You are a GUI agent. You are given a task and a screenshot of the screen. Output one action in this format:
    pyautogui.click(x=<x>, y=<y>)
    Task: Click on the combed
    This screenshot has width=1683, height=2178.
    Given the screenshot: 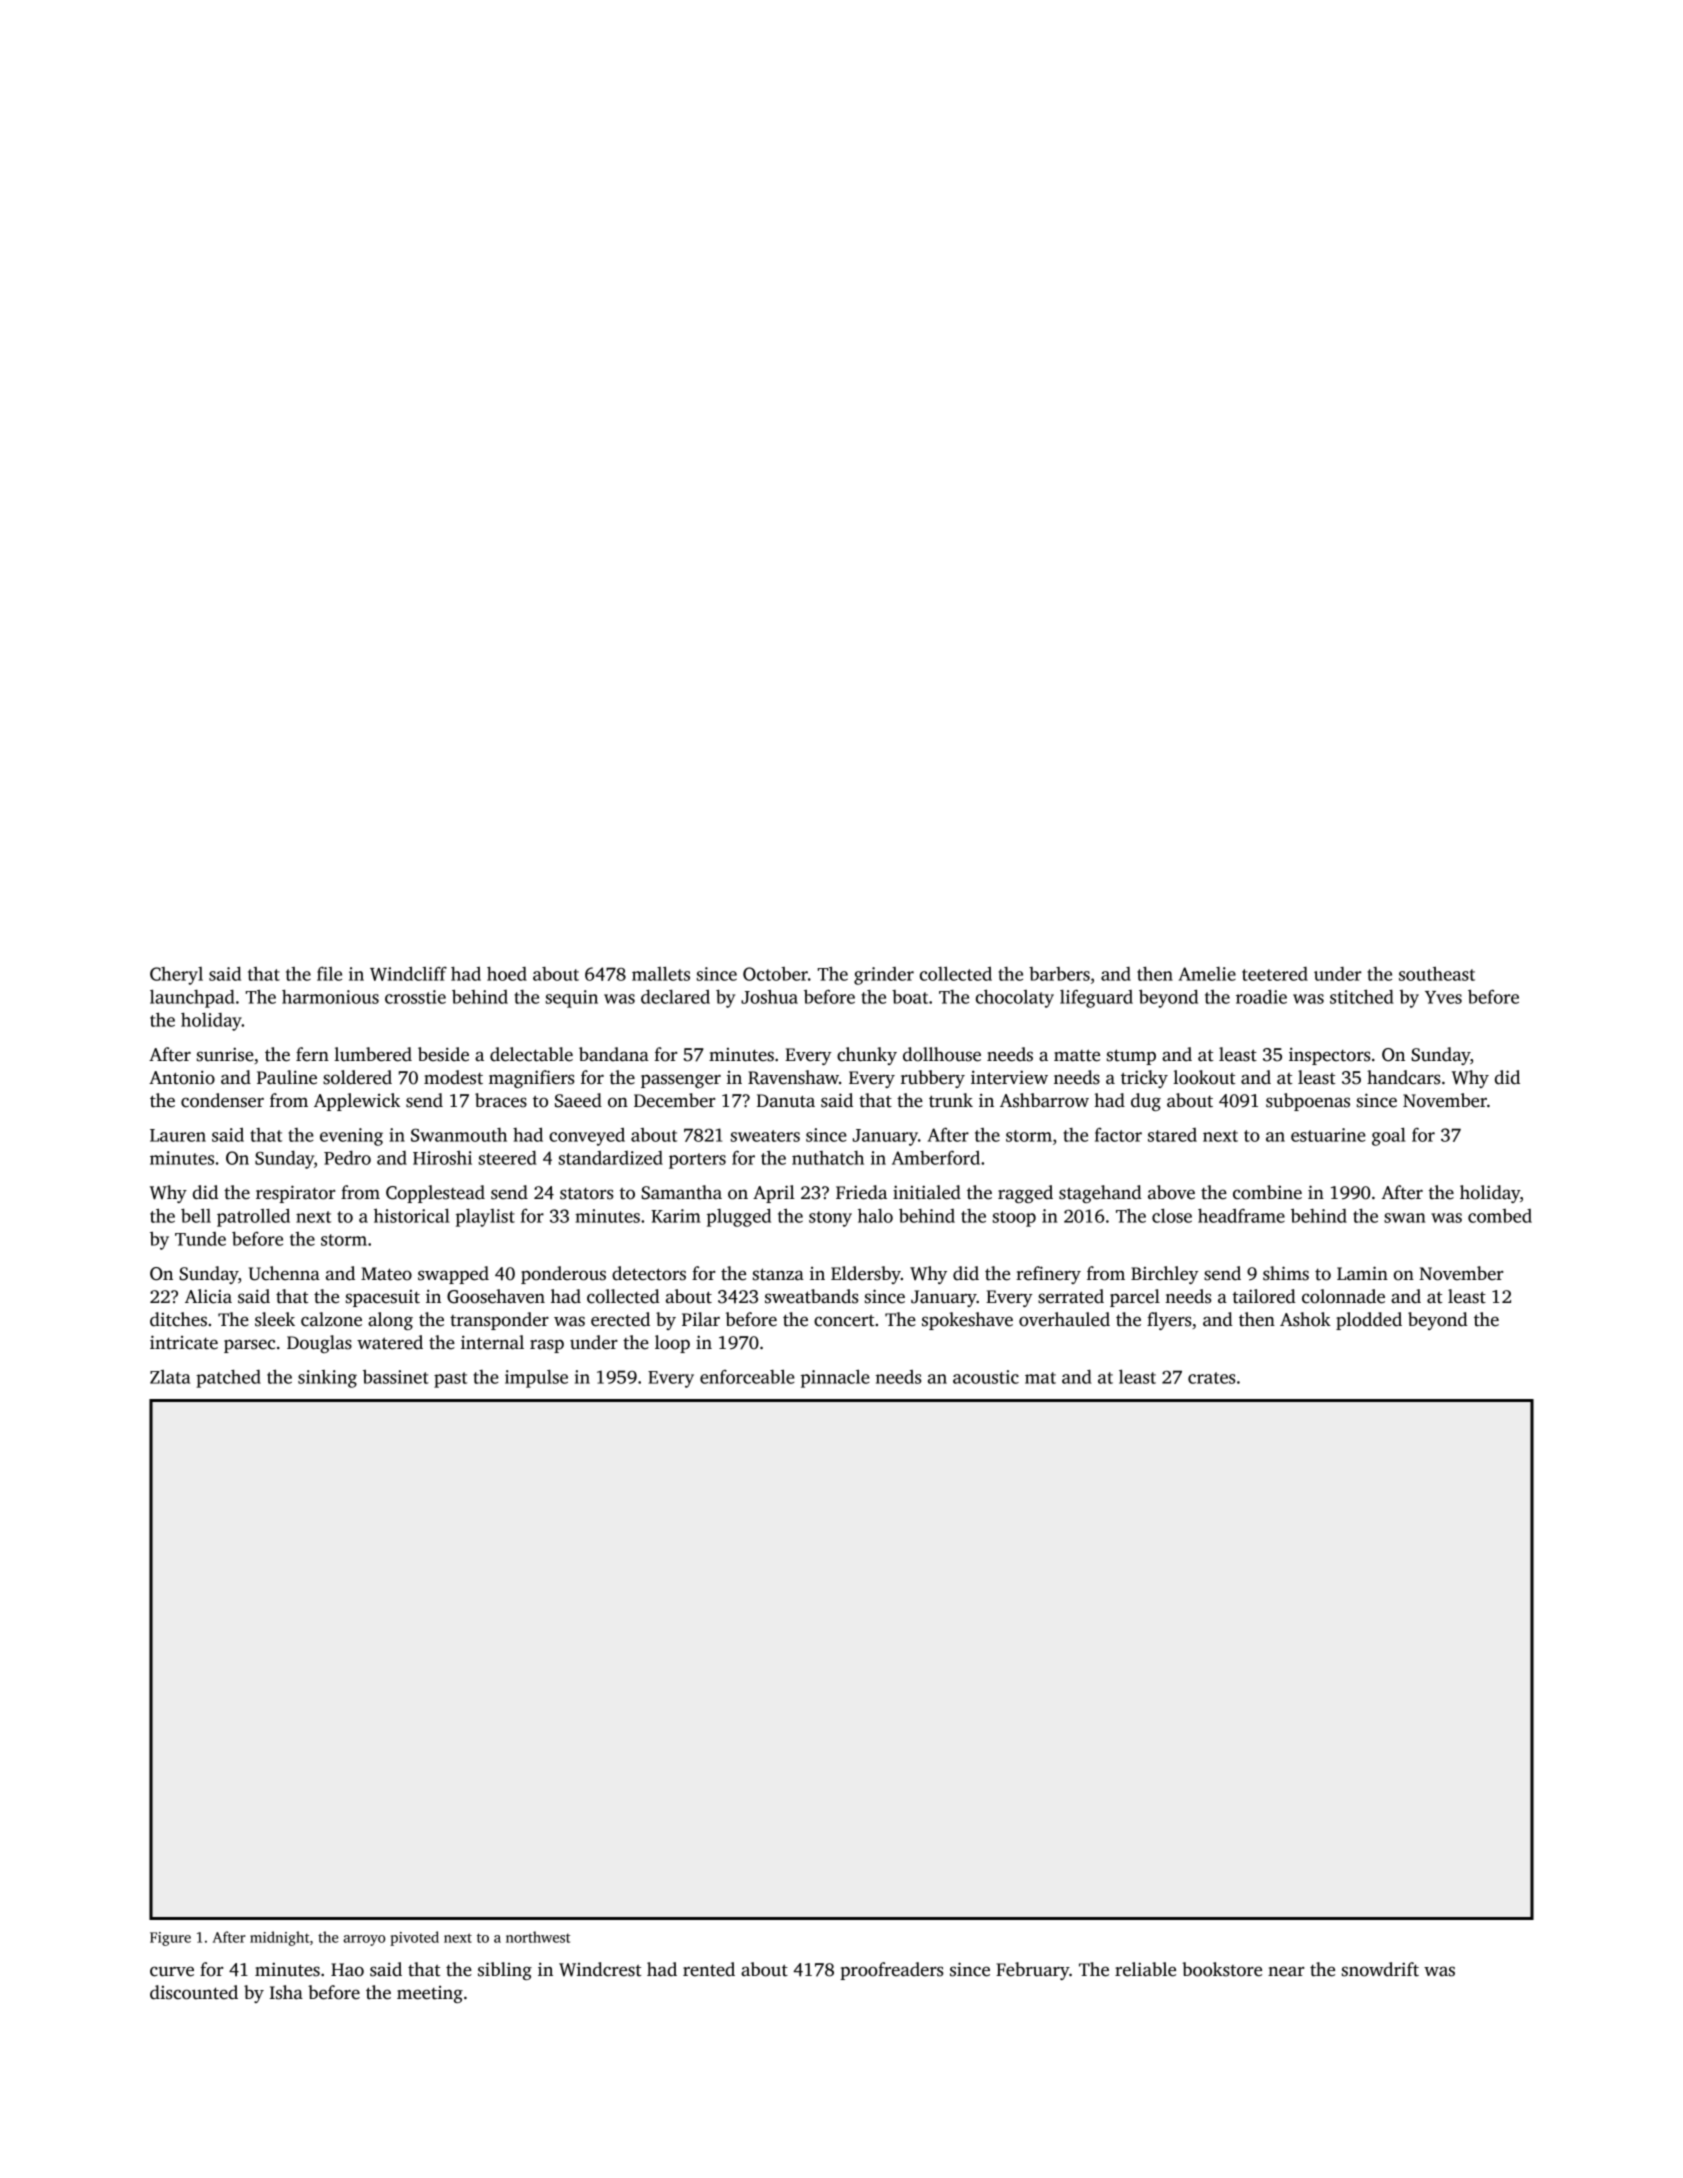 What is the action you would take?
    pyautogui.click(x=1500, y=1216)
